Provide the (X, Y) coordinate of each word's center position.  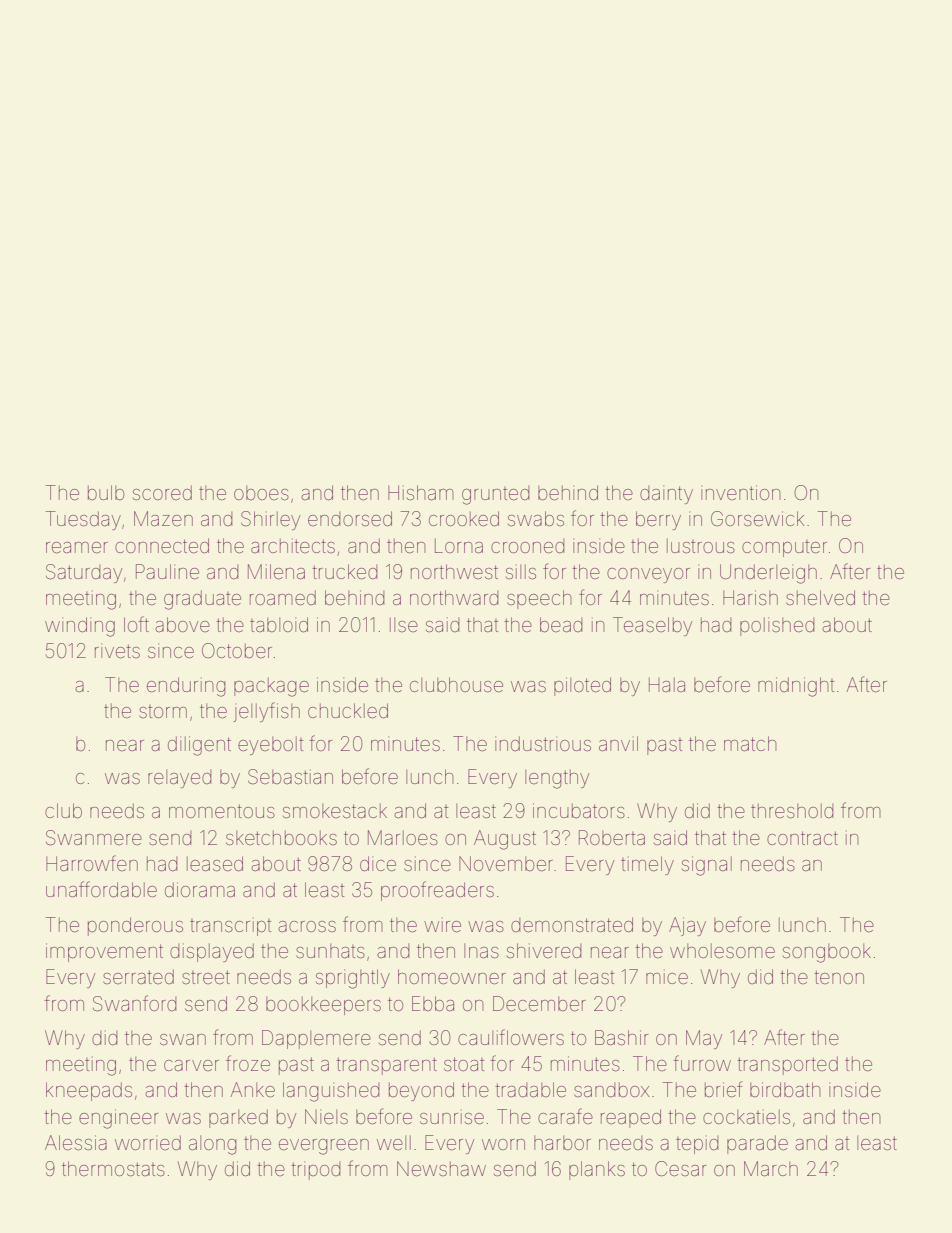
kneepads (89, 1091)
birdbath (785, 1089)
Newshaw (441, 1168)
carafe (565, 1116)
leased (215, 863)
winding (80, 627)
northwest (454, 571)
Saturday (84, 573)
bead (561, 624)
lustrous (701, 545)
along (212, 1145)
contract (802, 838)
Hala (667, 684)
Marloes (403, 837)
